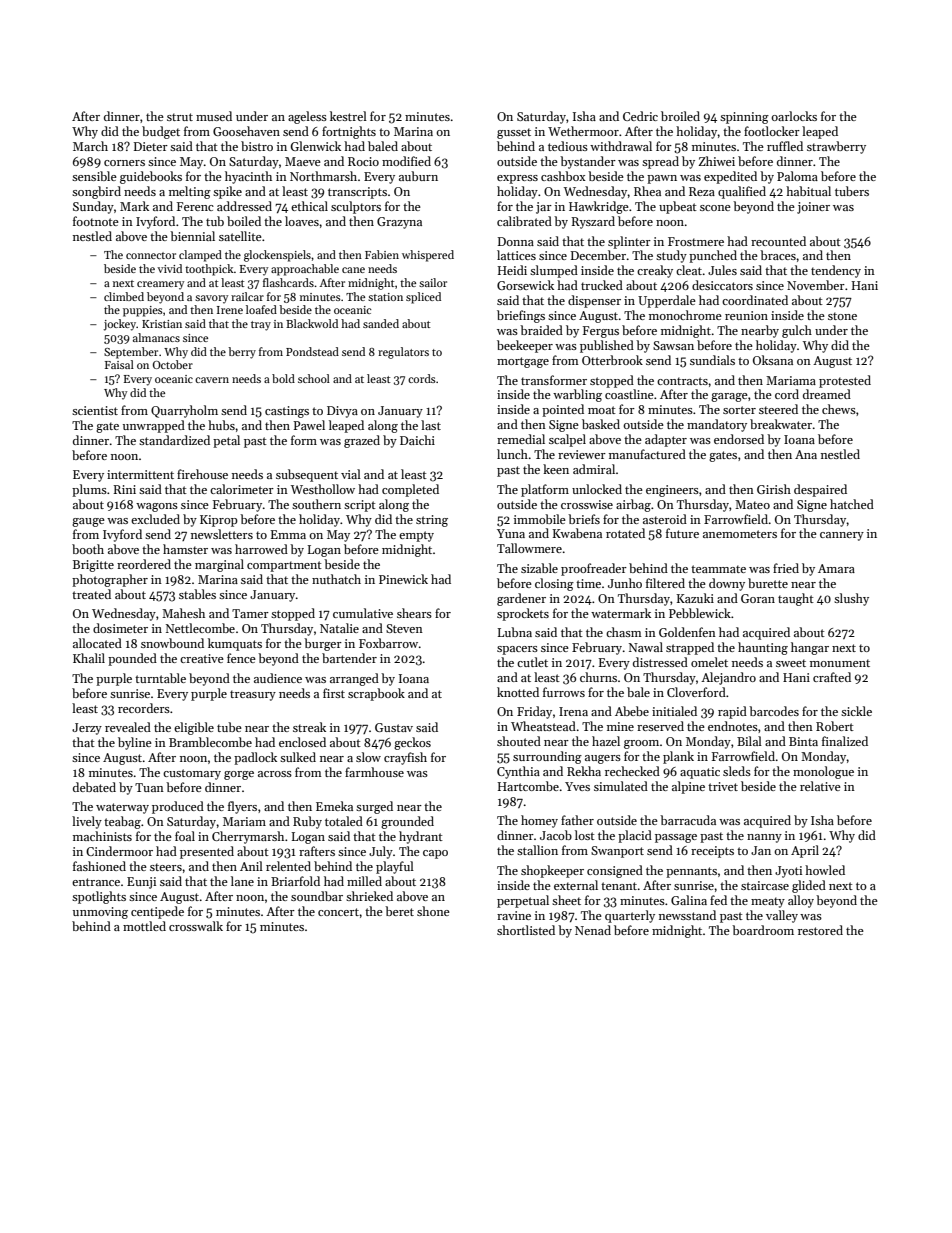 This page has height=1233, width=952. Describe the element at coordinates (140, 474) in the page. I see `intermittent` at that location.
